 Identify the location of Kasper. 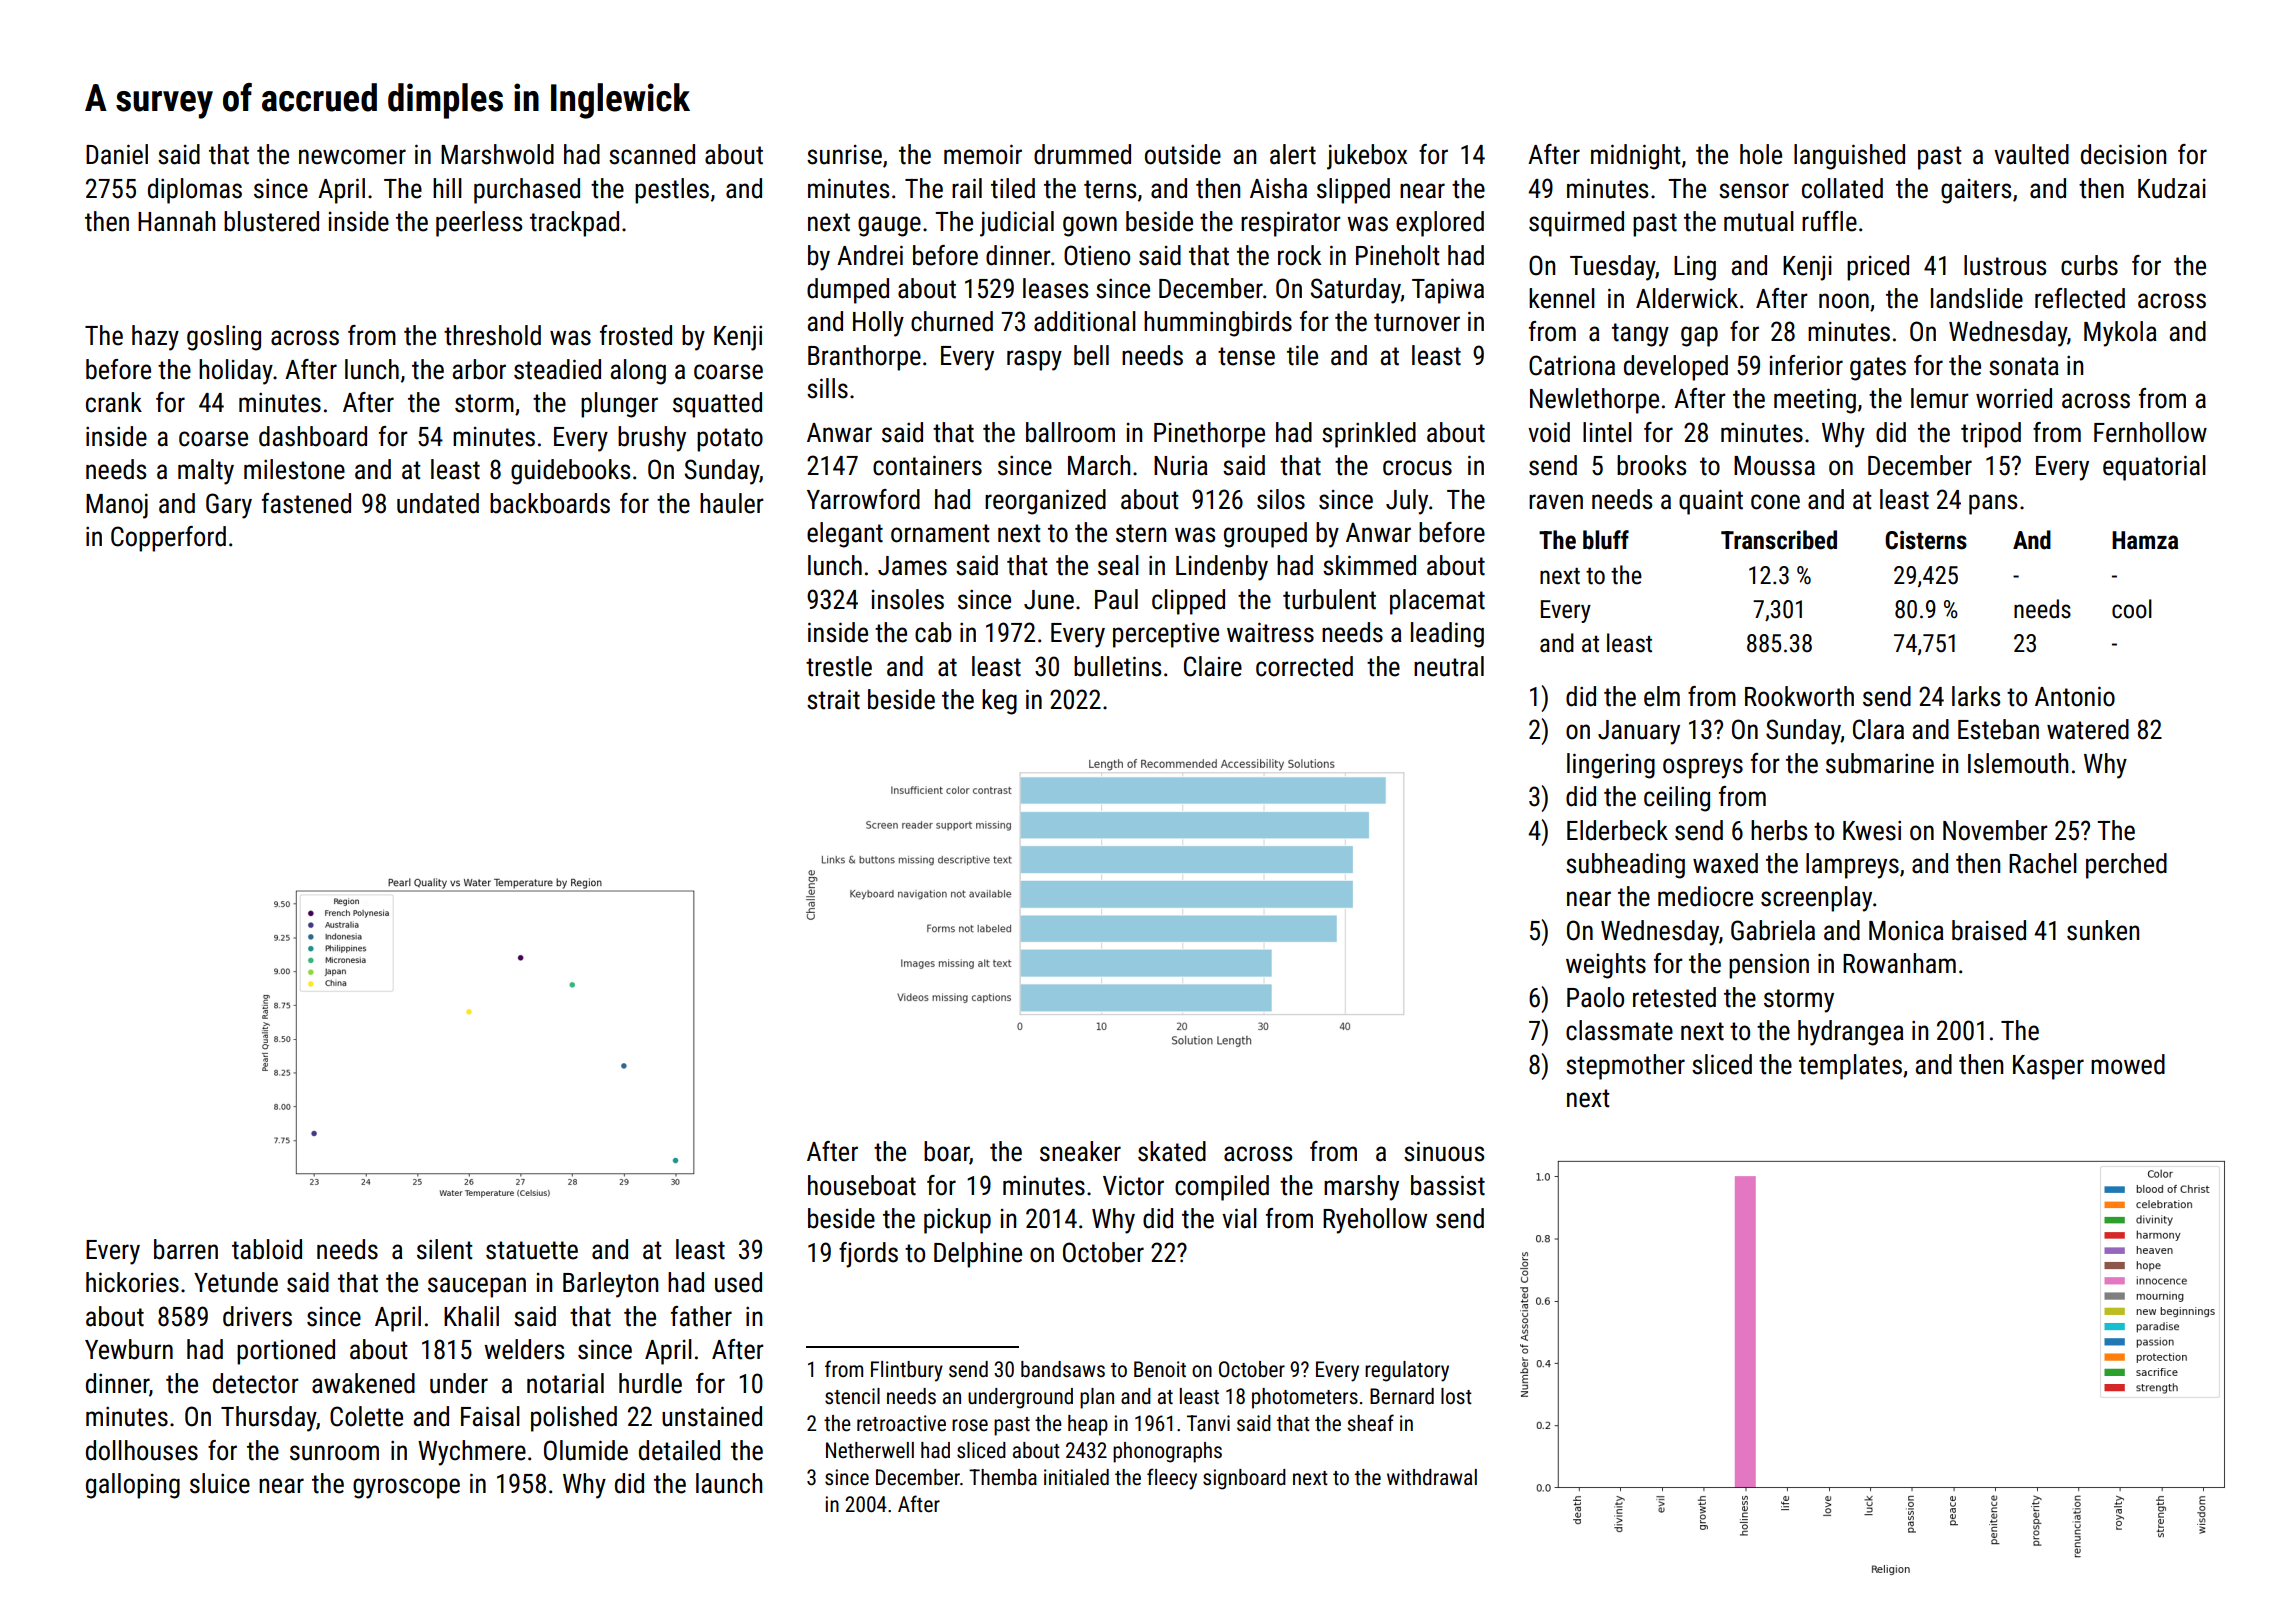
(2048, 1067).
